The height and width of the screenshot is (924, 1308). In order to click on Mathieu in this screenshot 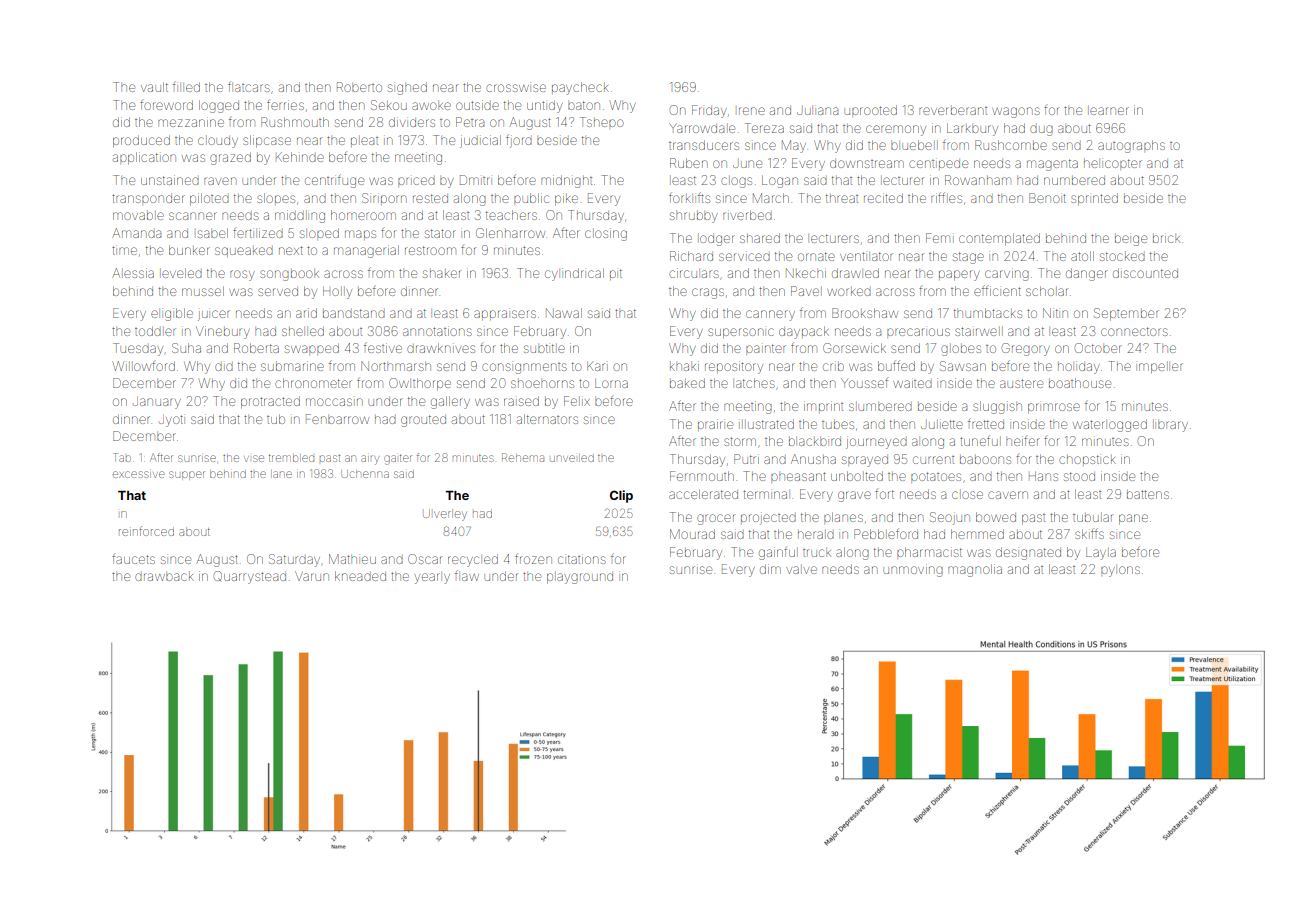, I will do `click(352, 559)`.
